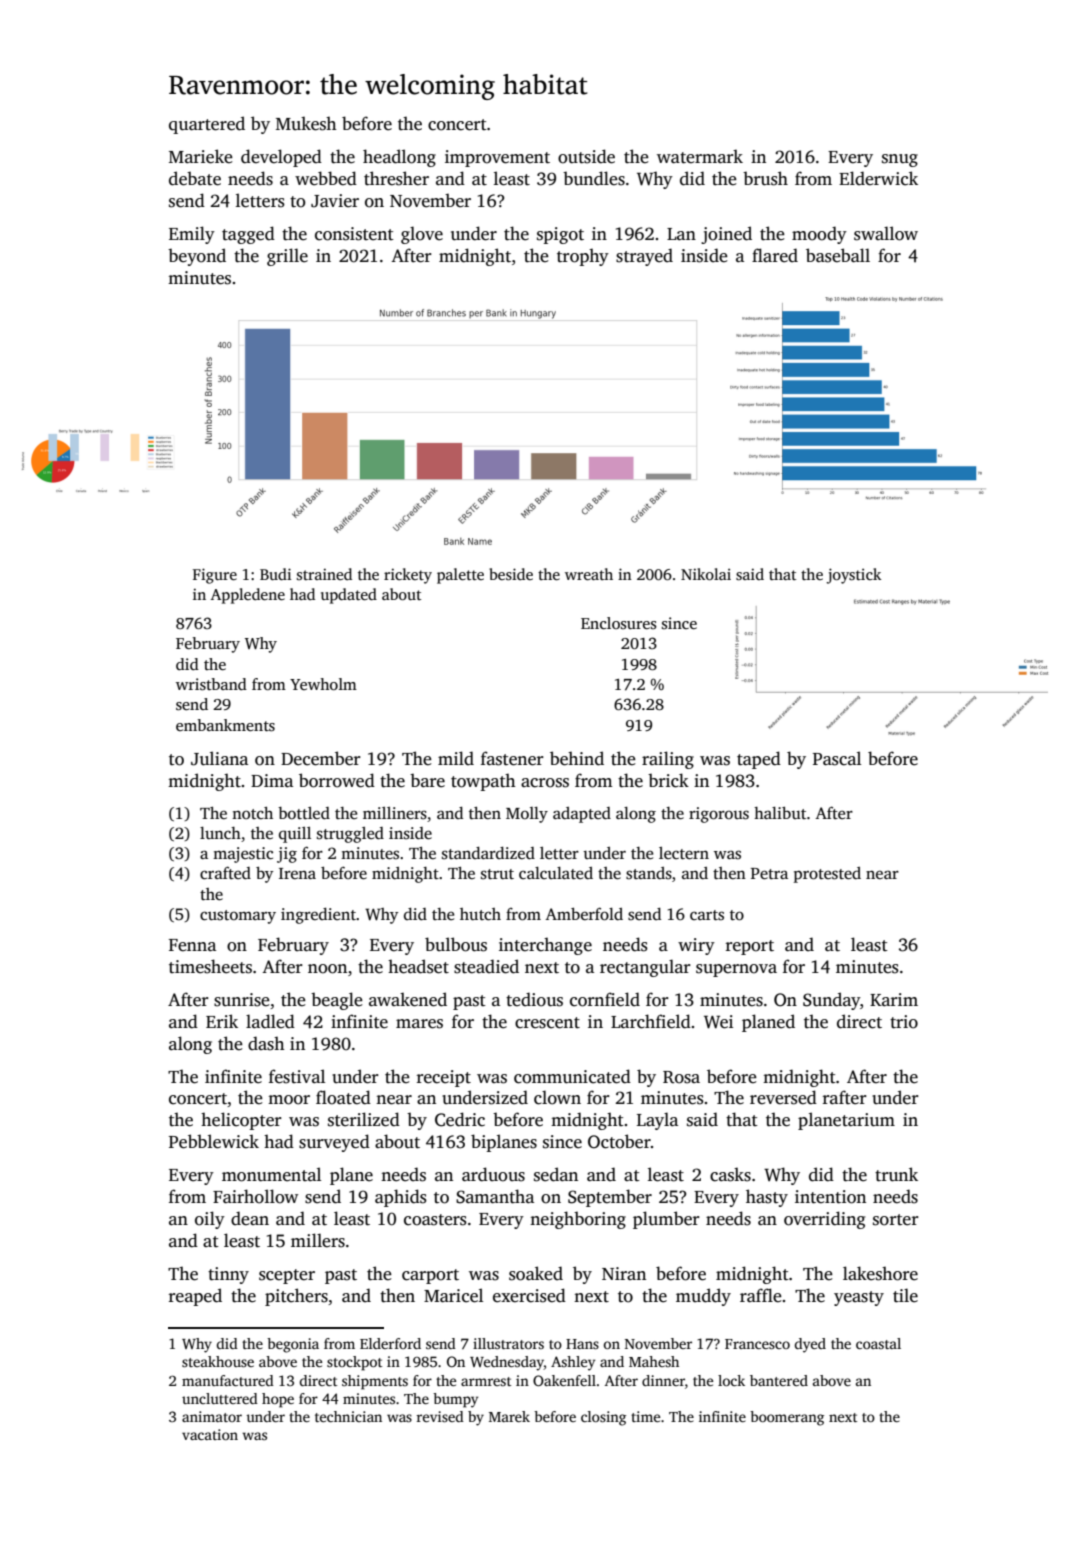 The height and width of the screenshot is (1545, 1087). Describe the element at coordinates (210, 1434) in the screenshot. I see `vacation` at that location.
